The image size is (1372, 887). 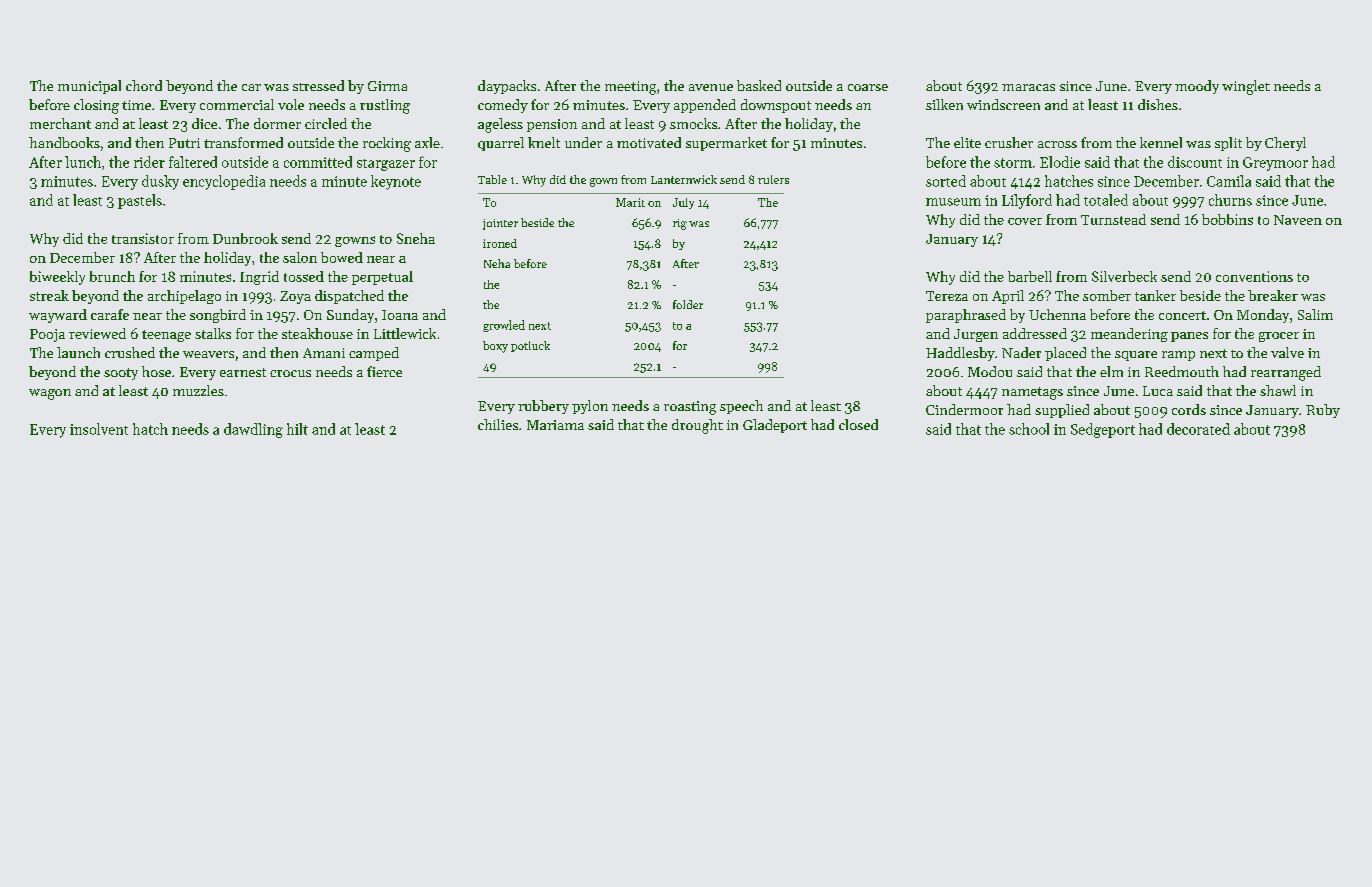 I want to click on Zoya, so click(x=295, y=297).
